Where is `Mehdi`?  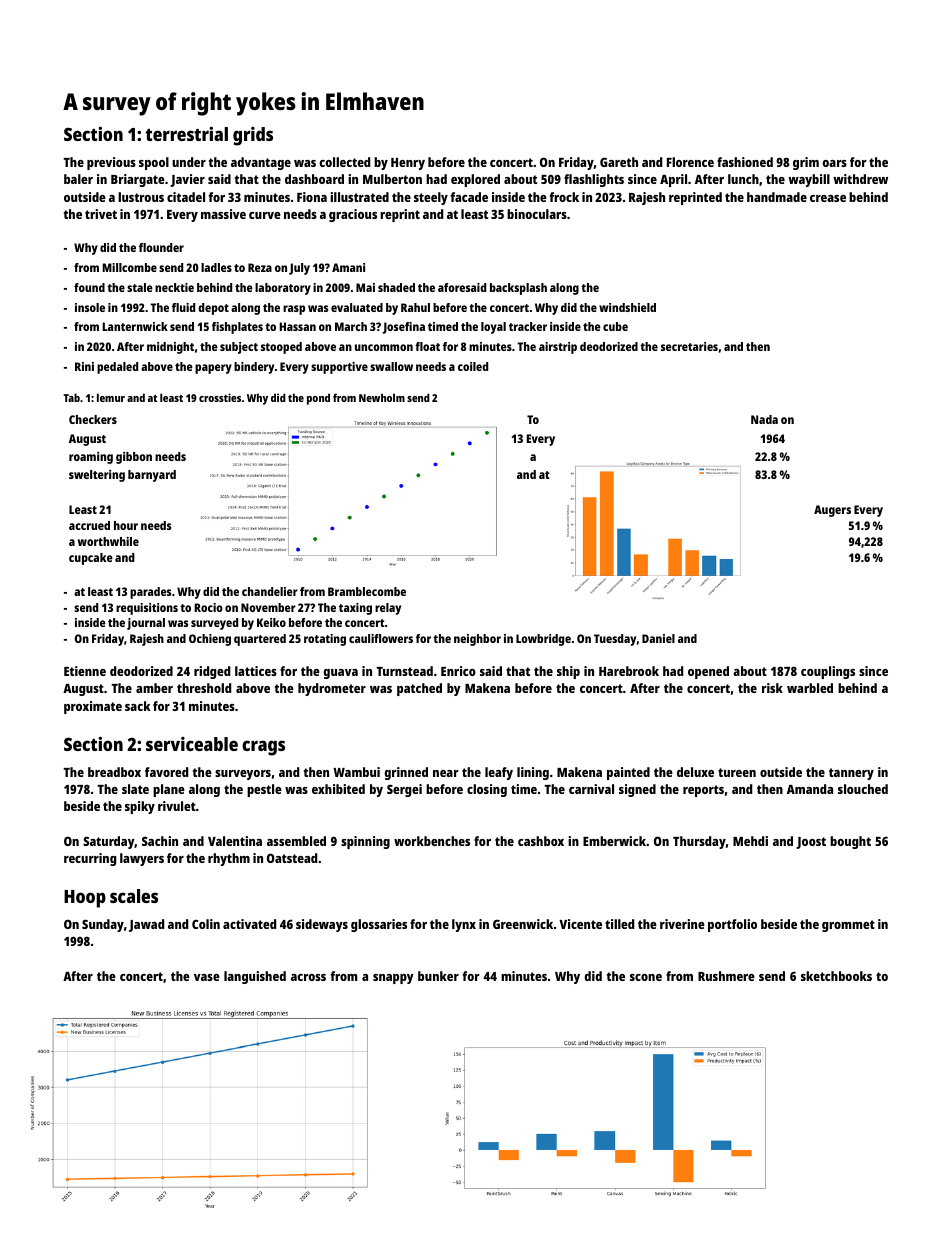 Mehdi is located at coordinates (750, 841).
